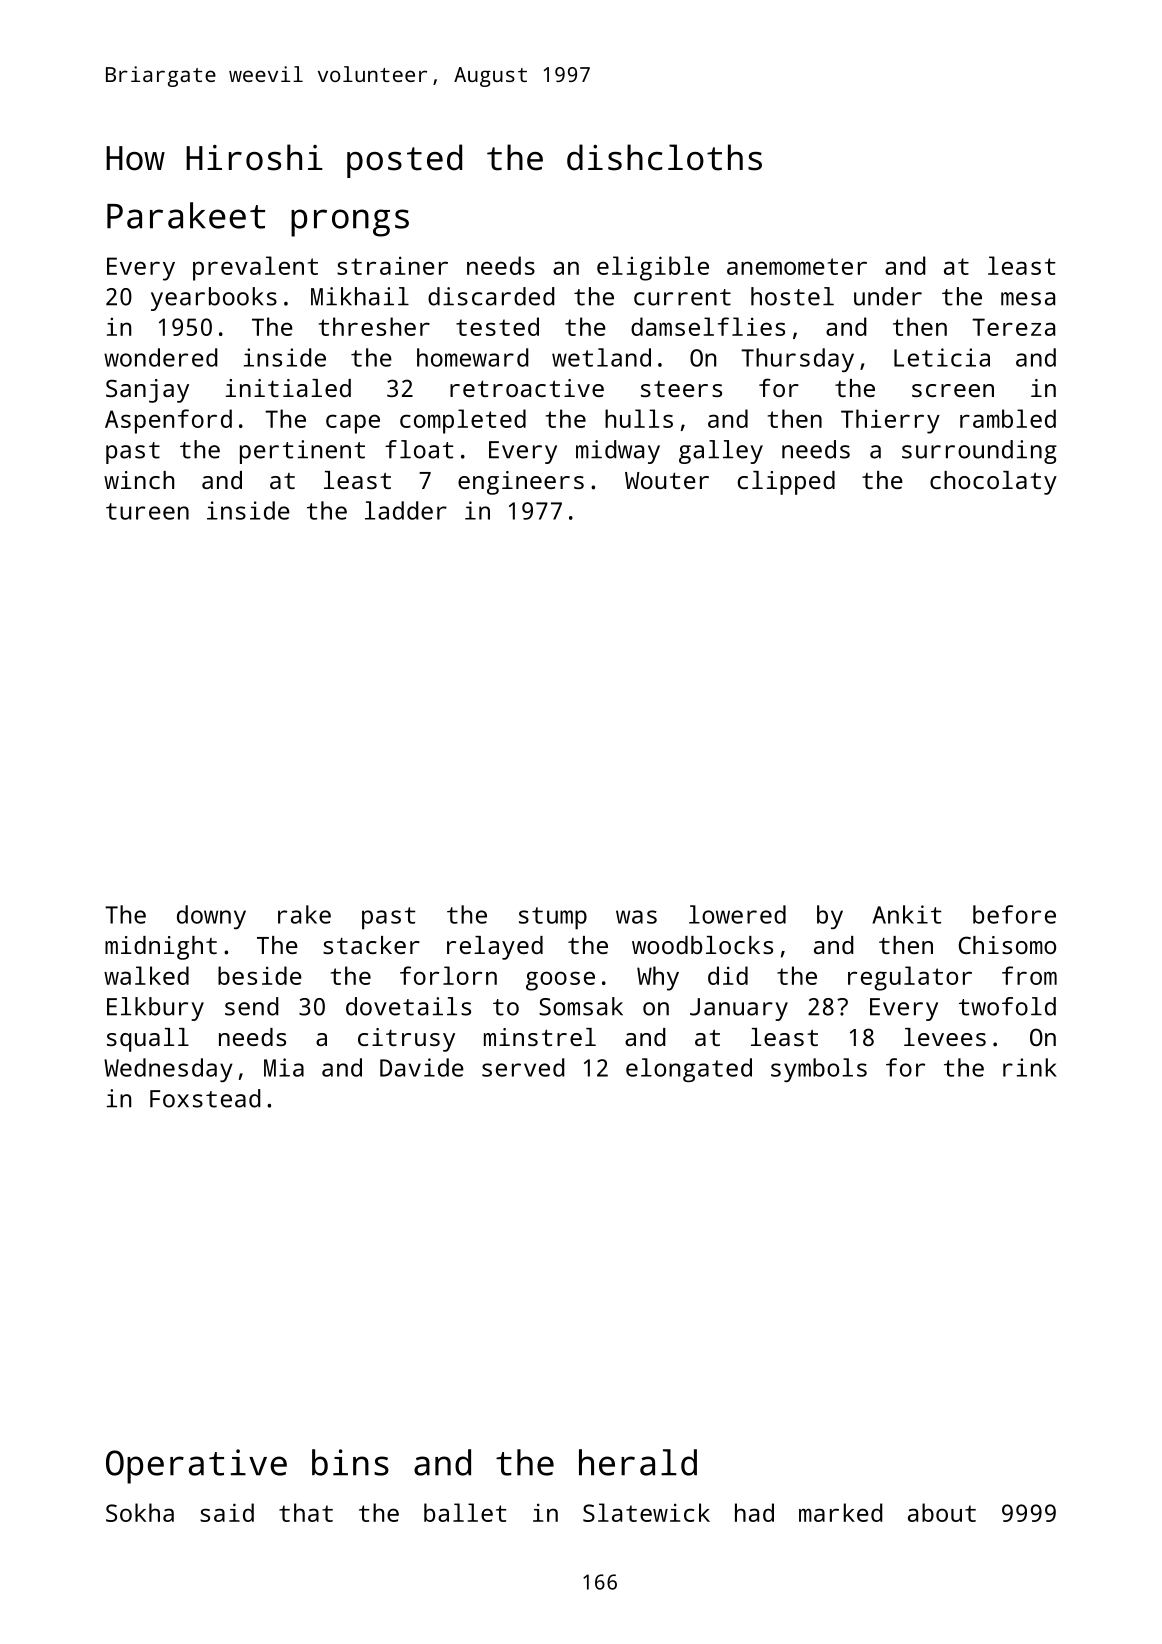 The image size is (1162, 1644). What do you see at coordinates (255, 268) in the image?
I see `prevalent` at bounding box center [255, 268].
